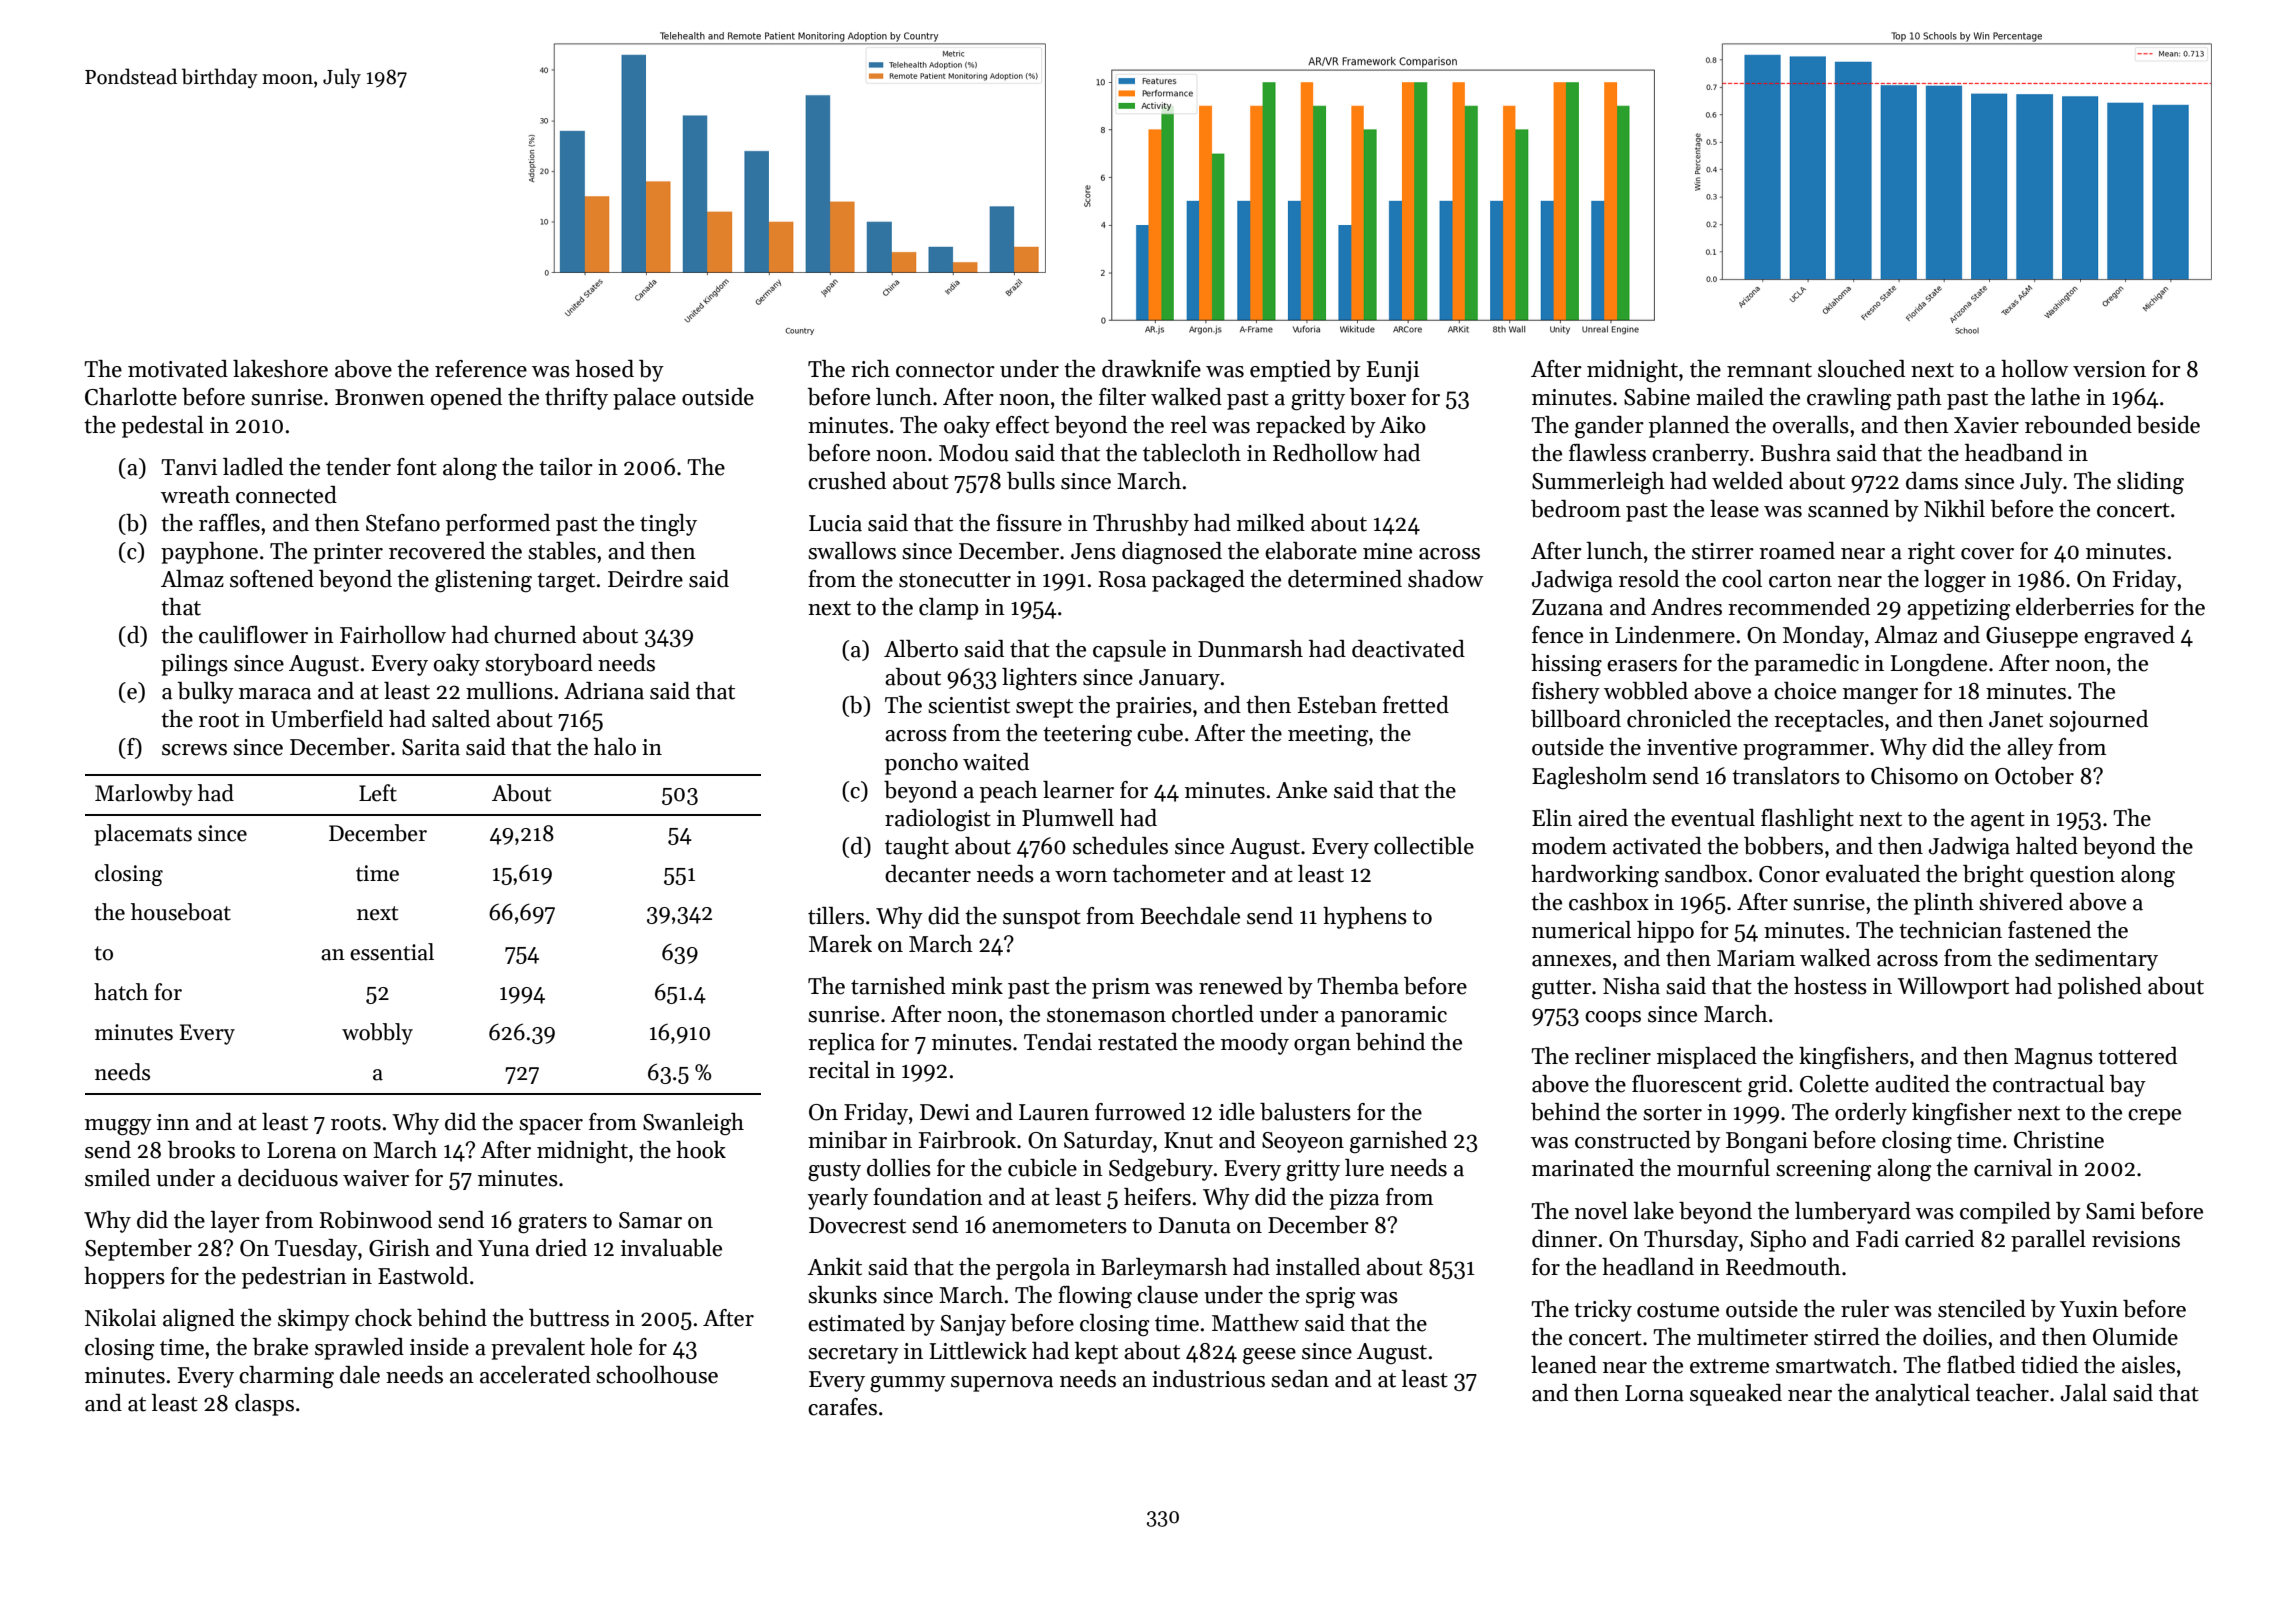 Image resolution: width=2292 pixels, height=1620 pixels. I want to click on brooks, so click(201, 1150).
